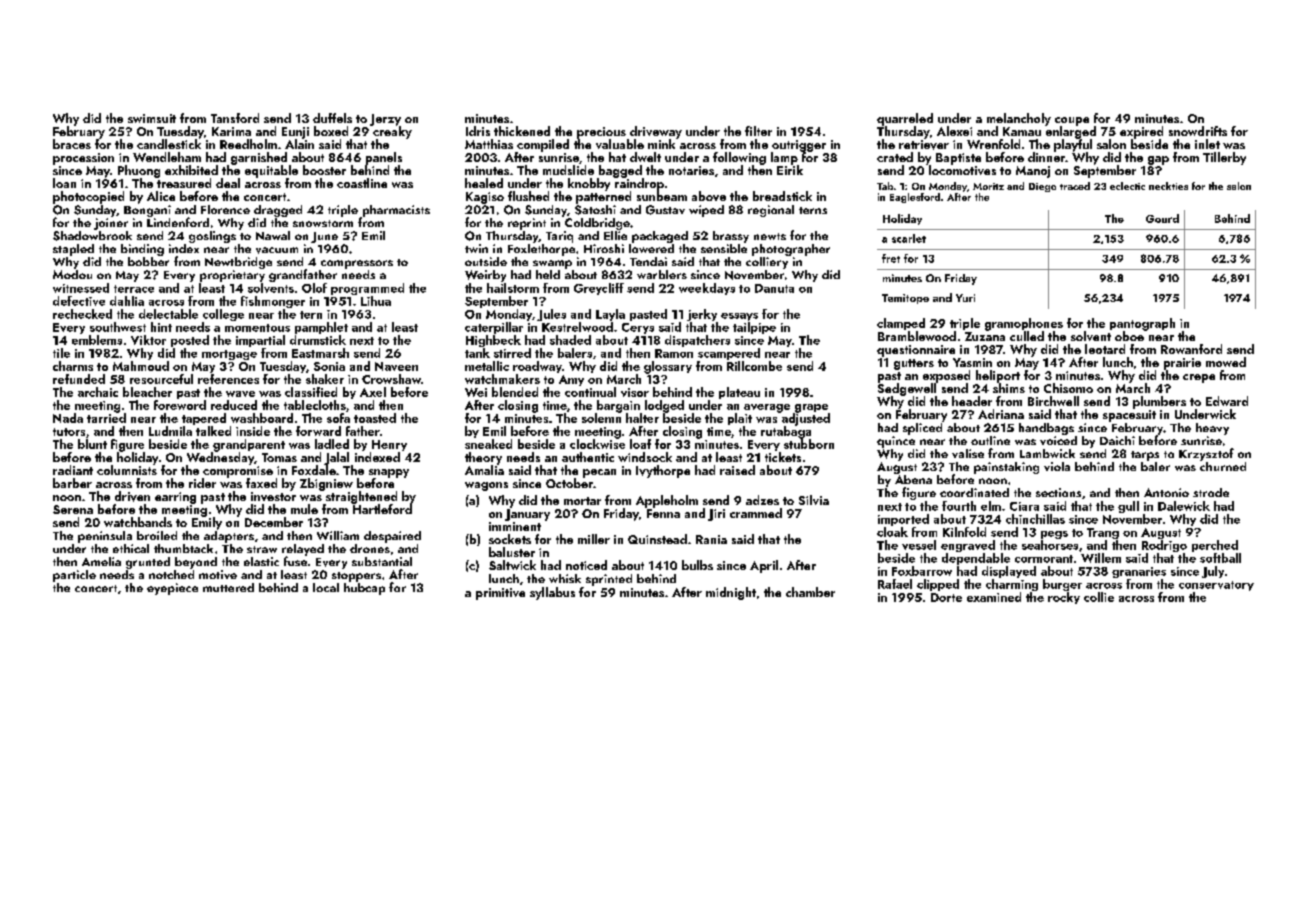  Describe the element at coordinates (172, 589) in the page. I see `eyepiece` at that location.
